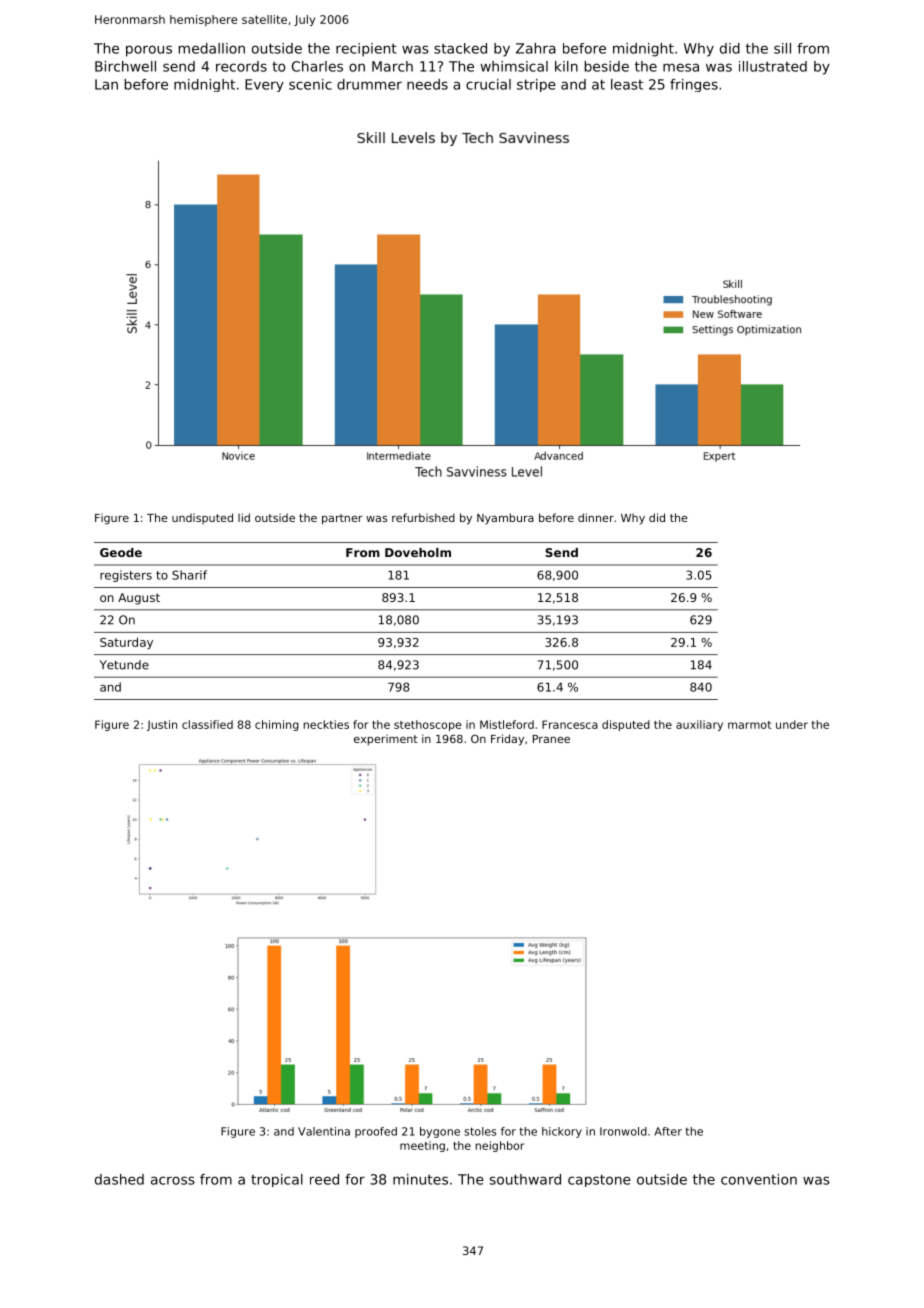  What do you see at coordinates (376, 1132) in the document?
I see `proofed` at bounding box center [376, 1132].
